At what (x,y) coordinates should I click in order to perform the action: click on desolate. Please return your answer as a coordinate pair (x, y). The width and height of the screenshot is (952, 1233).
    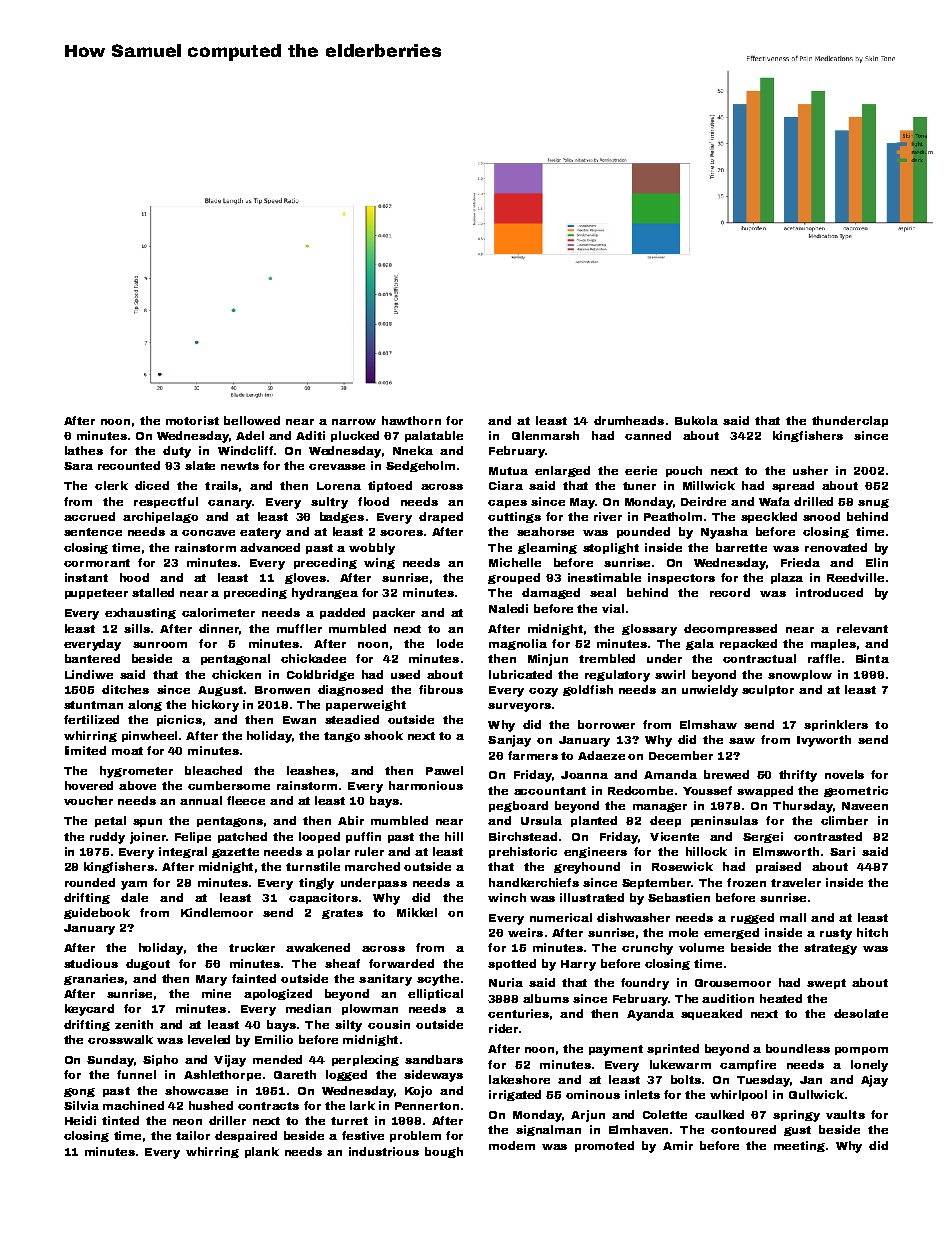
    Looking at the image, I should click on (861, 1013).
